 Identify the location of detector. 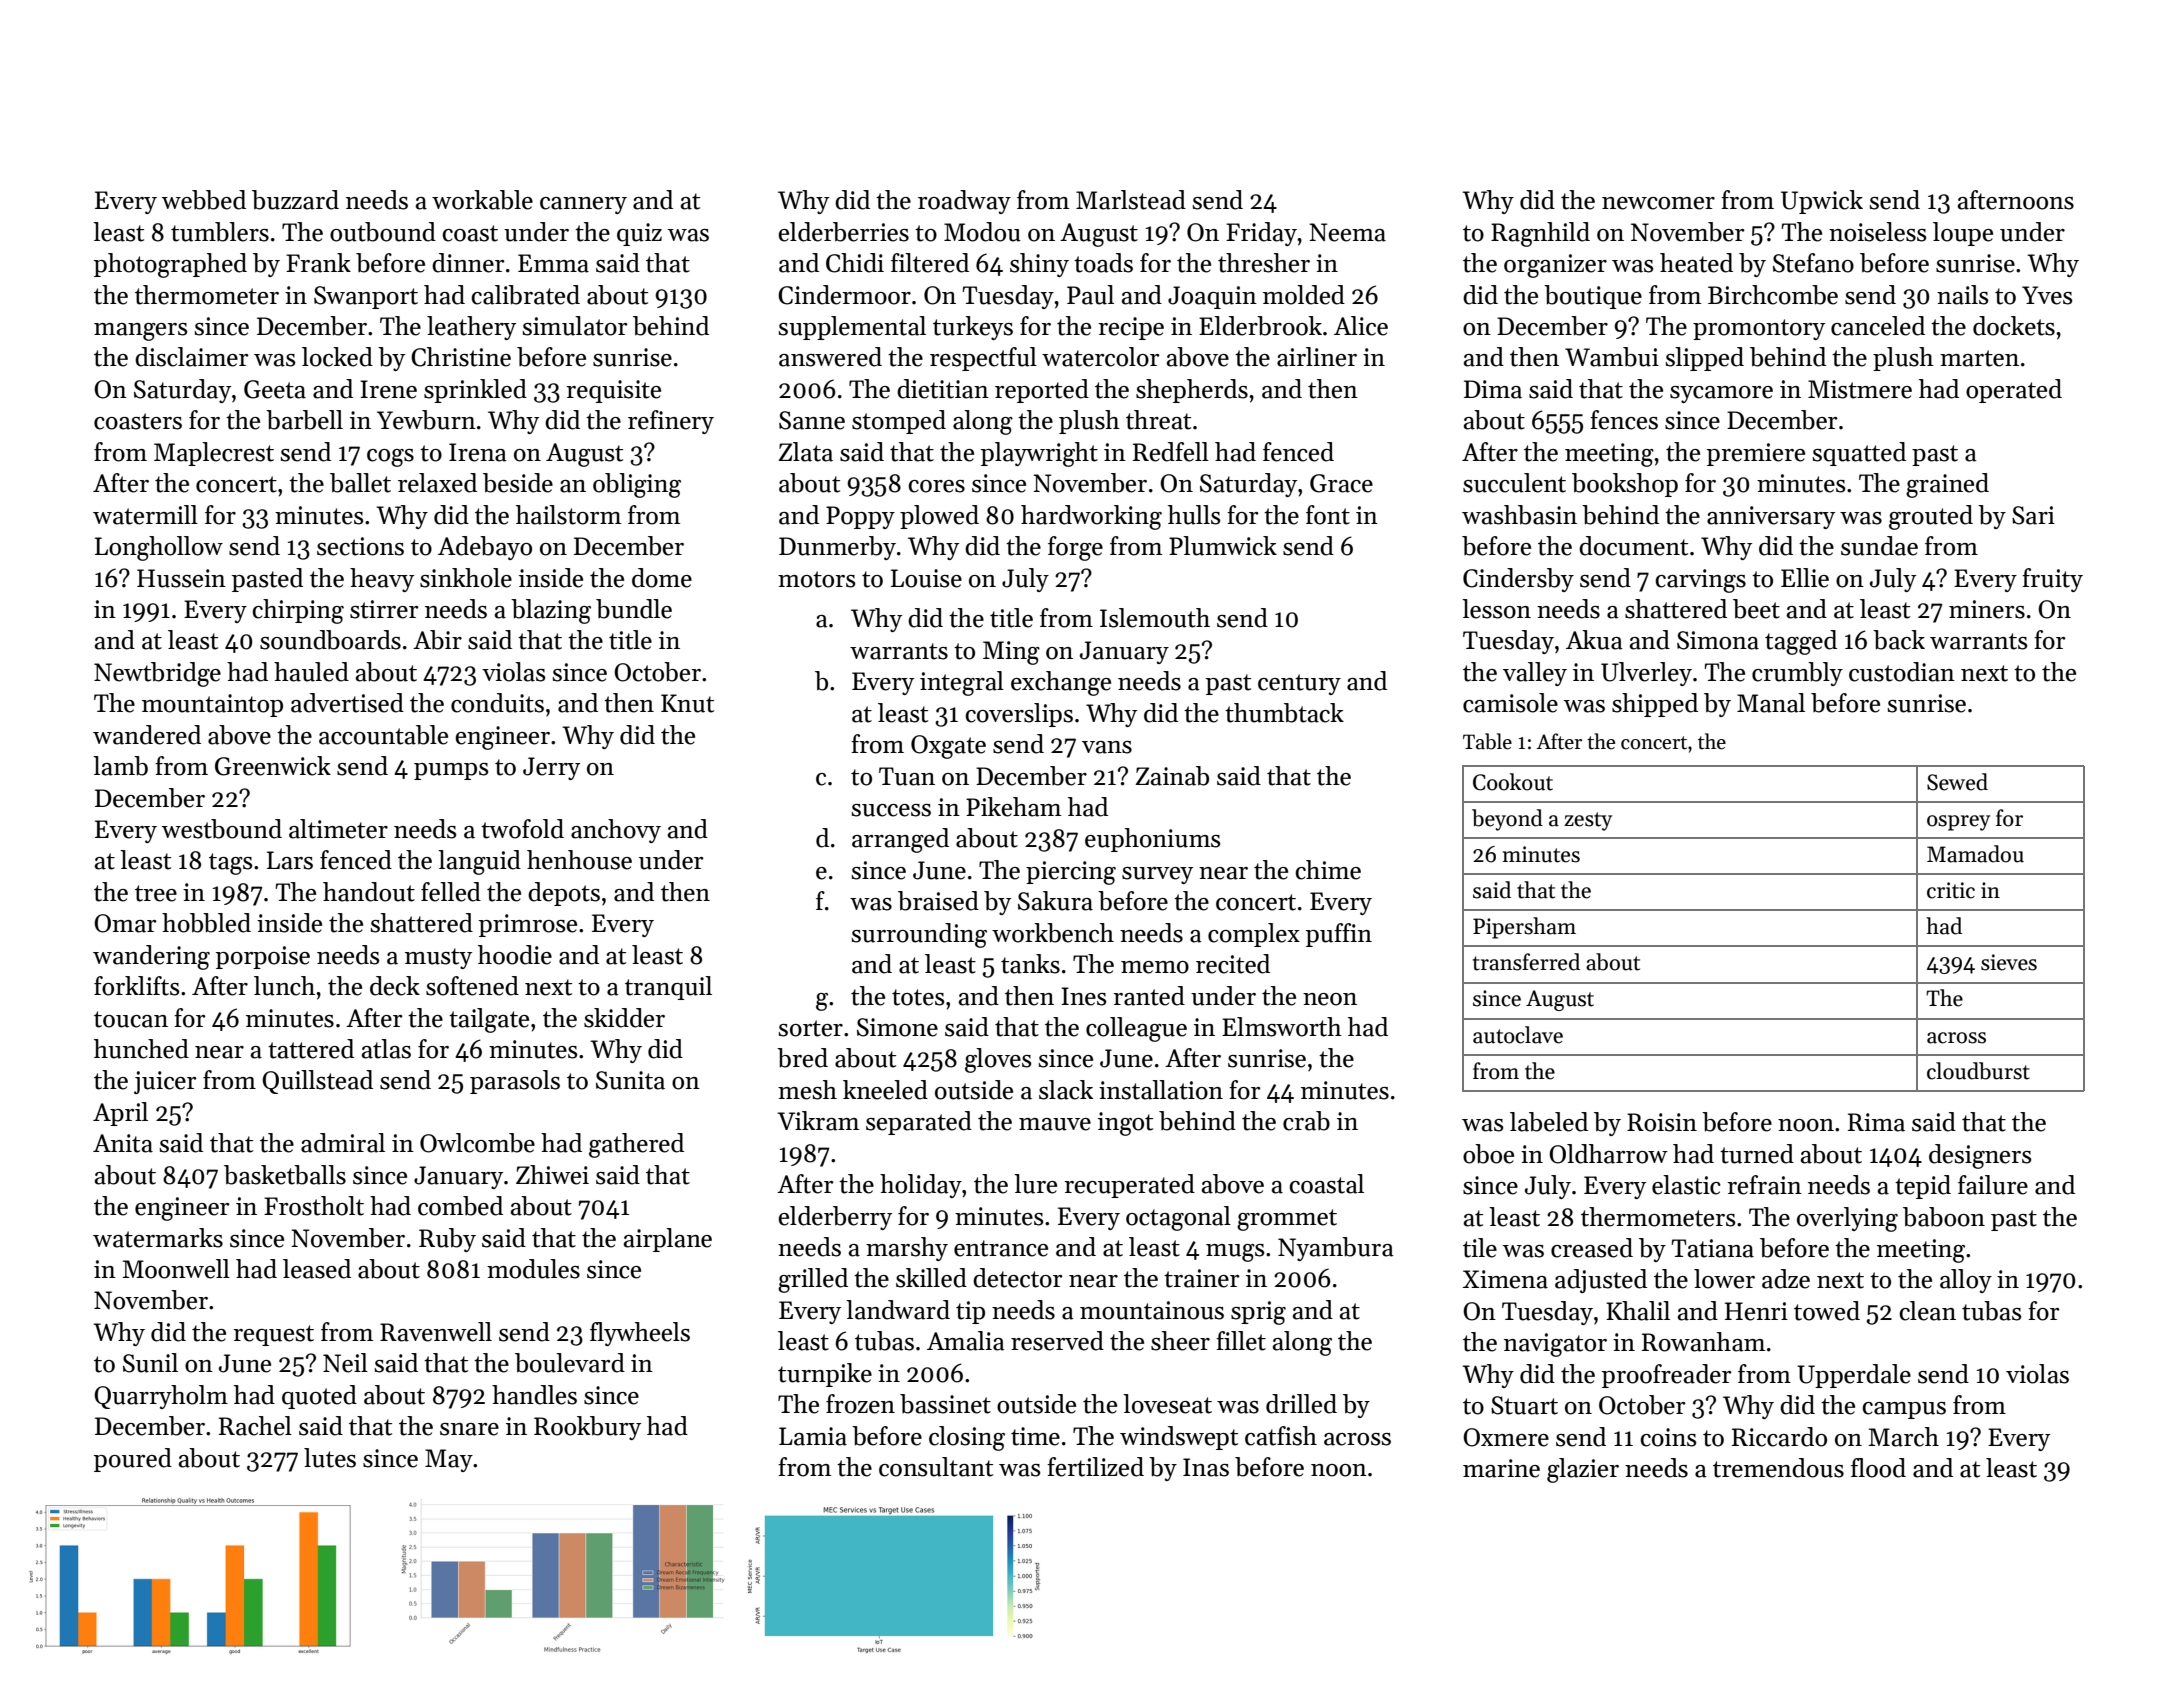
(1018, 1278).
